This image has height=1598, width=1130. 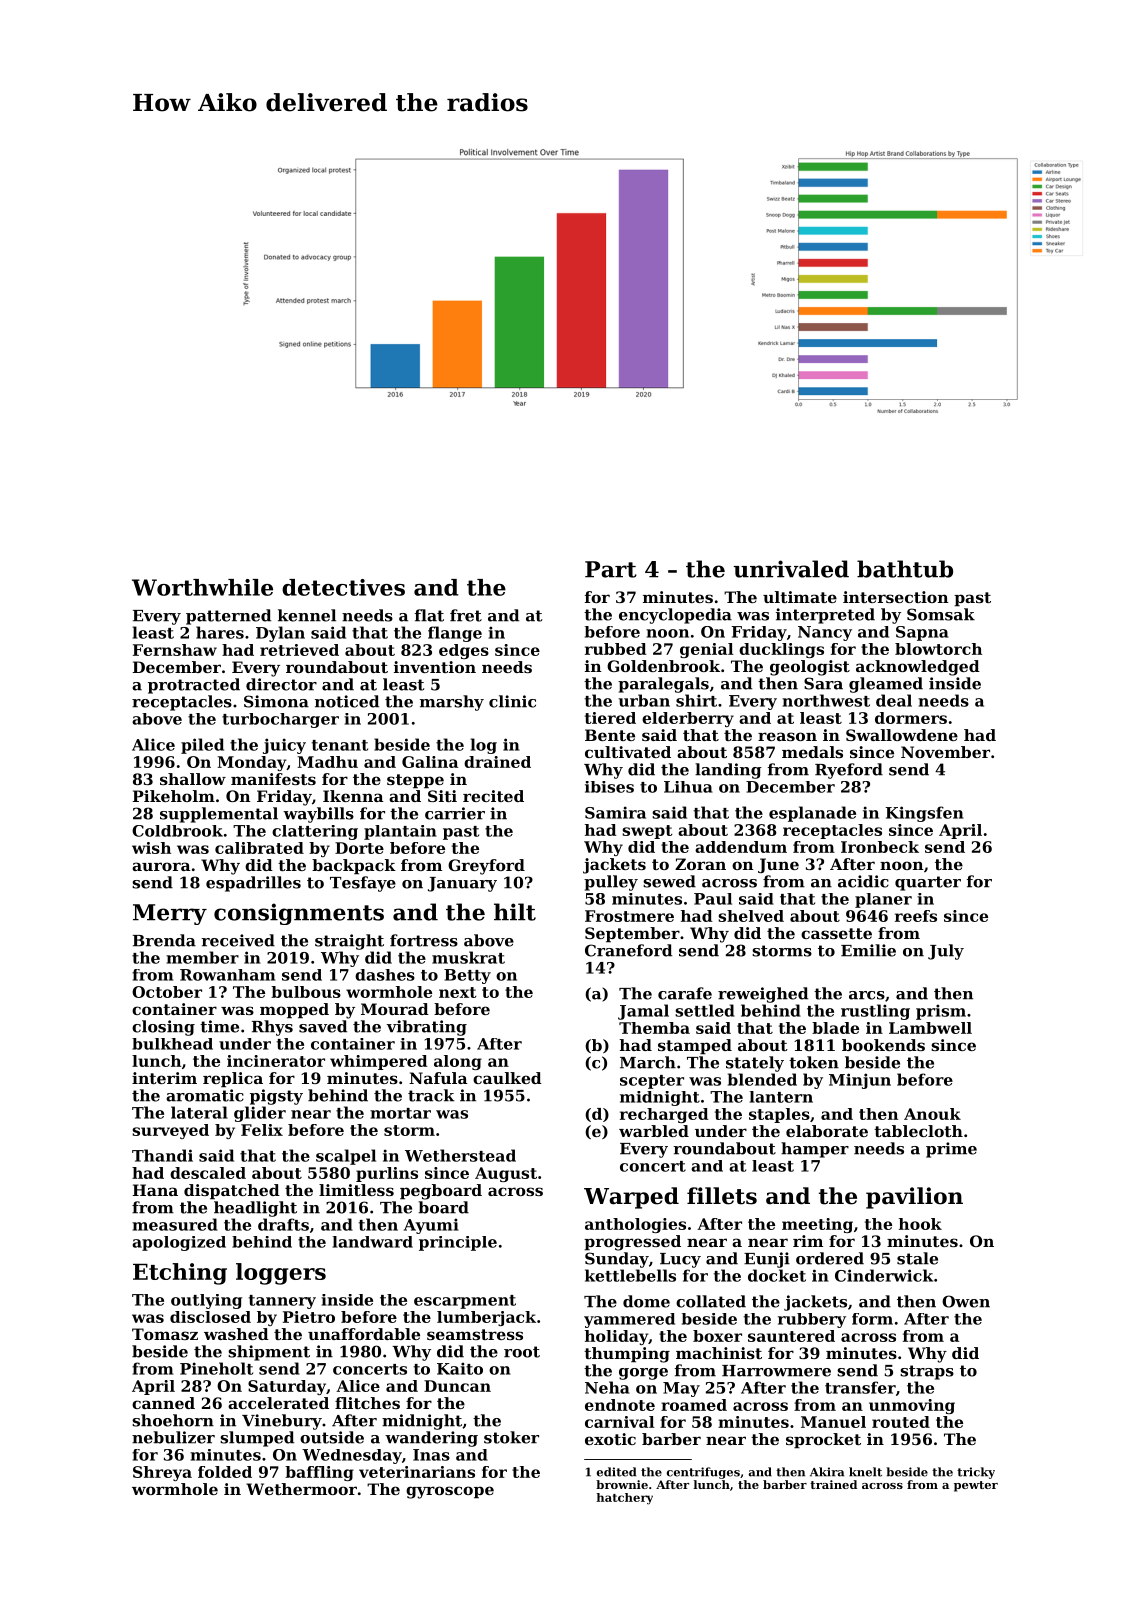 I want to click on Shreya, so click(x=162, y=1473).
